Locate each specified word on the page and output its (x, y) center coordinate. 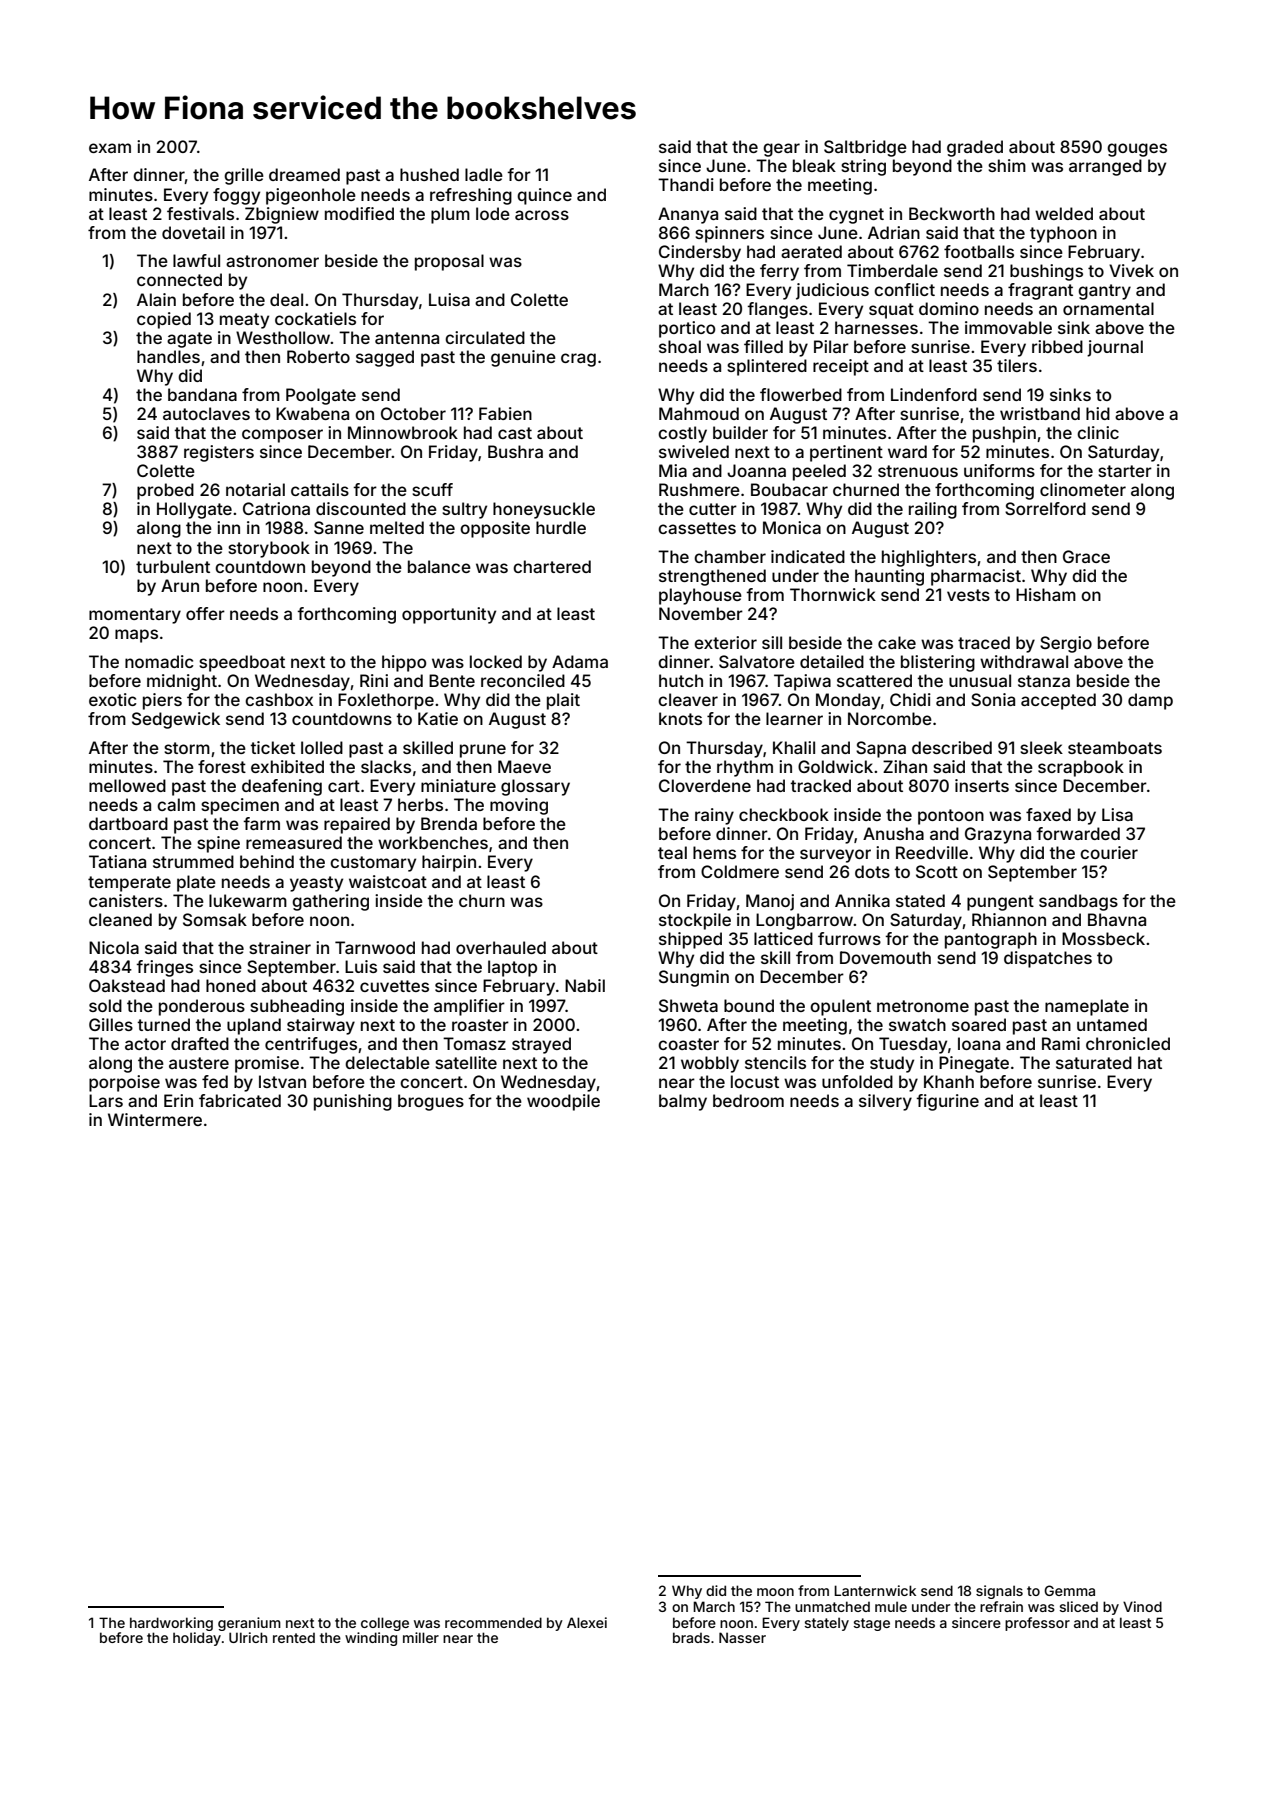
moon (775, 1592)
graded (975, 148)
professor (1037, 1624)
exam (110, 148)
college (385, 1624)
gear (781, 150)
